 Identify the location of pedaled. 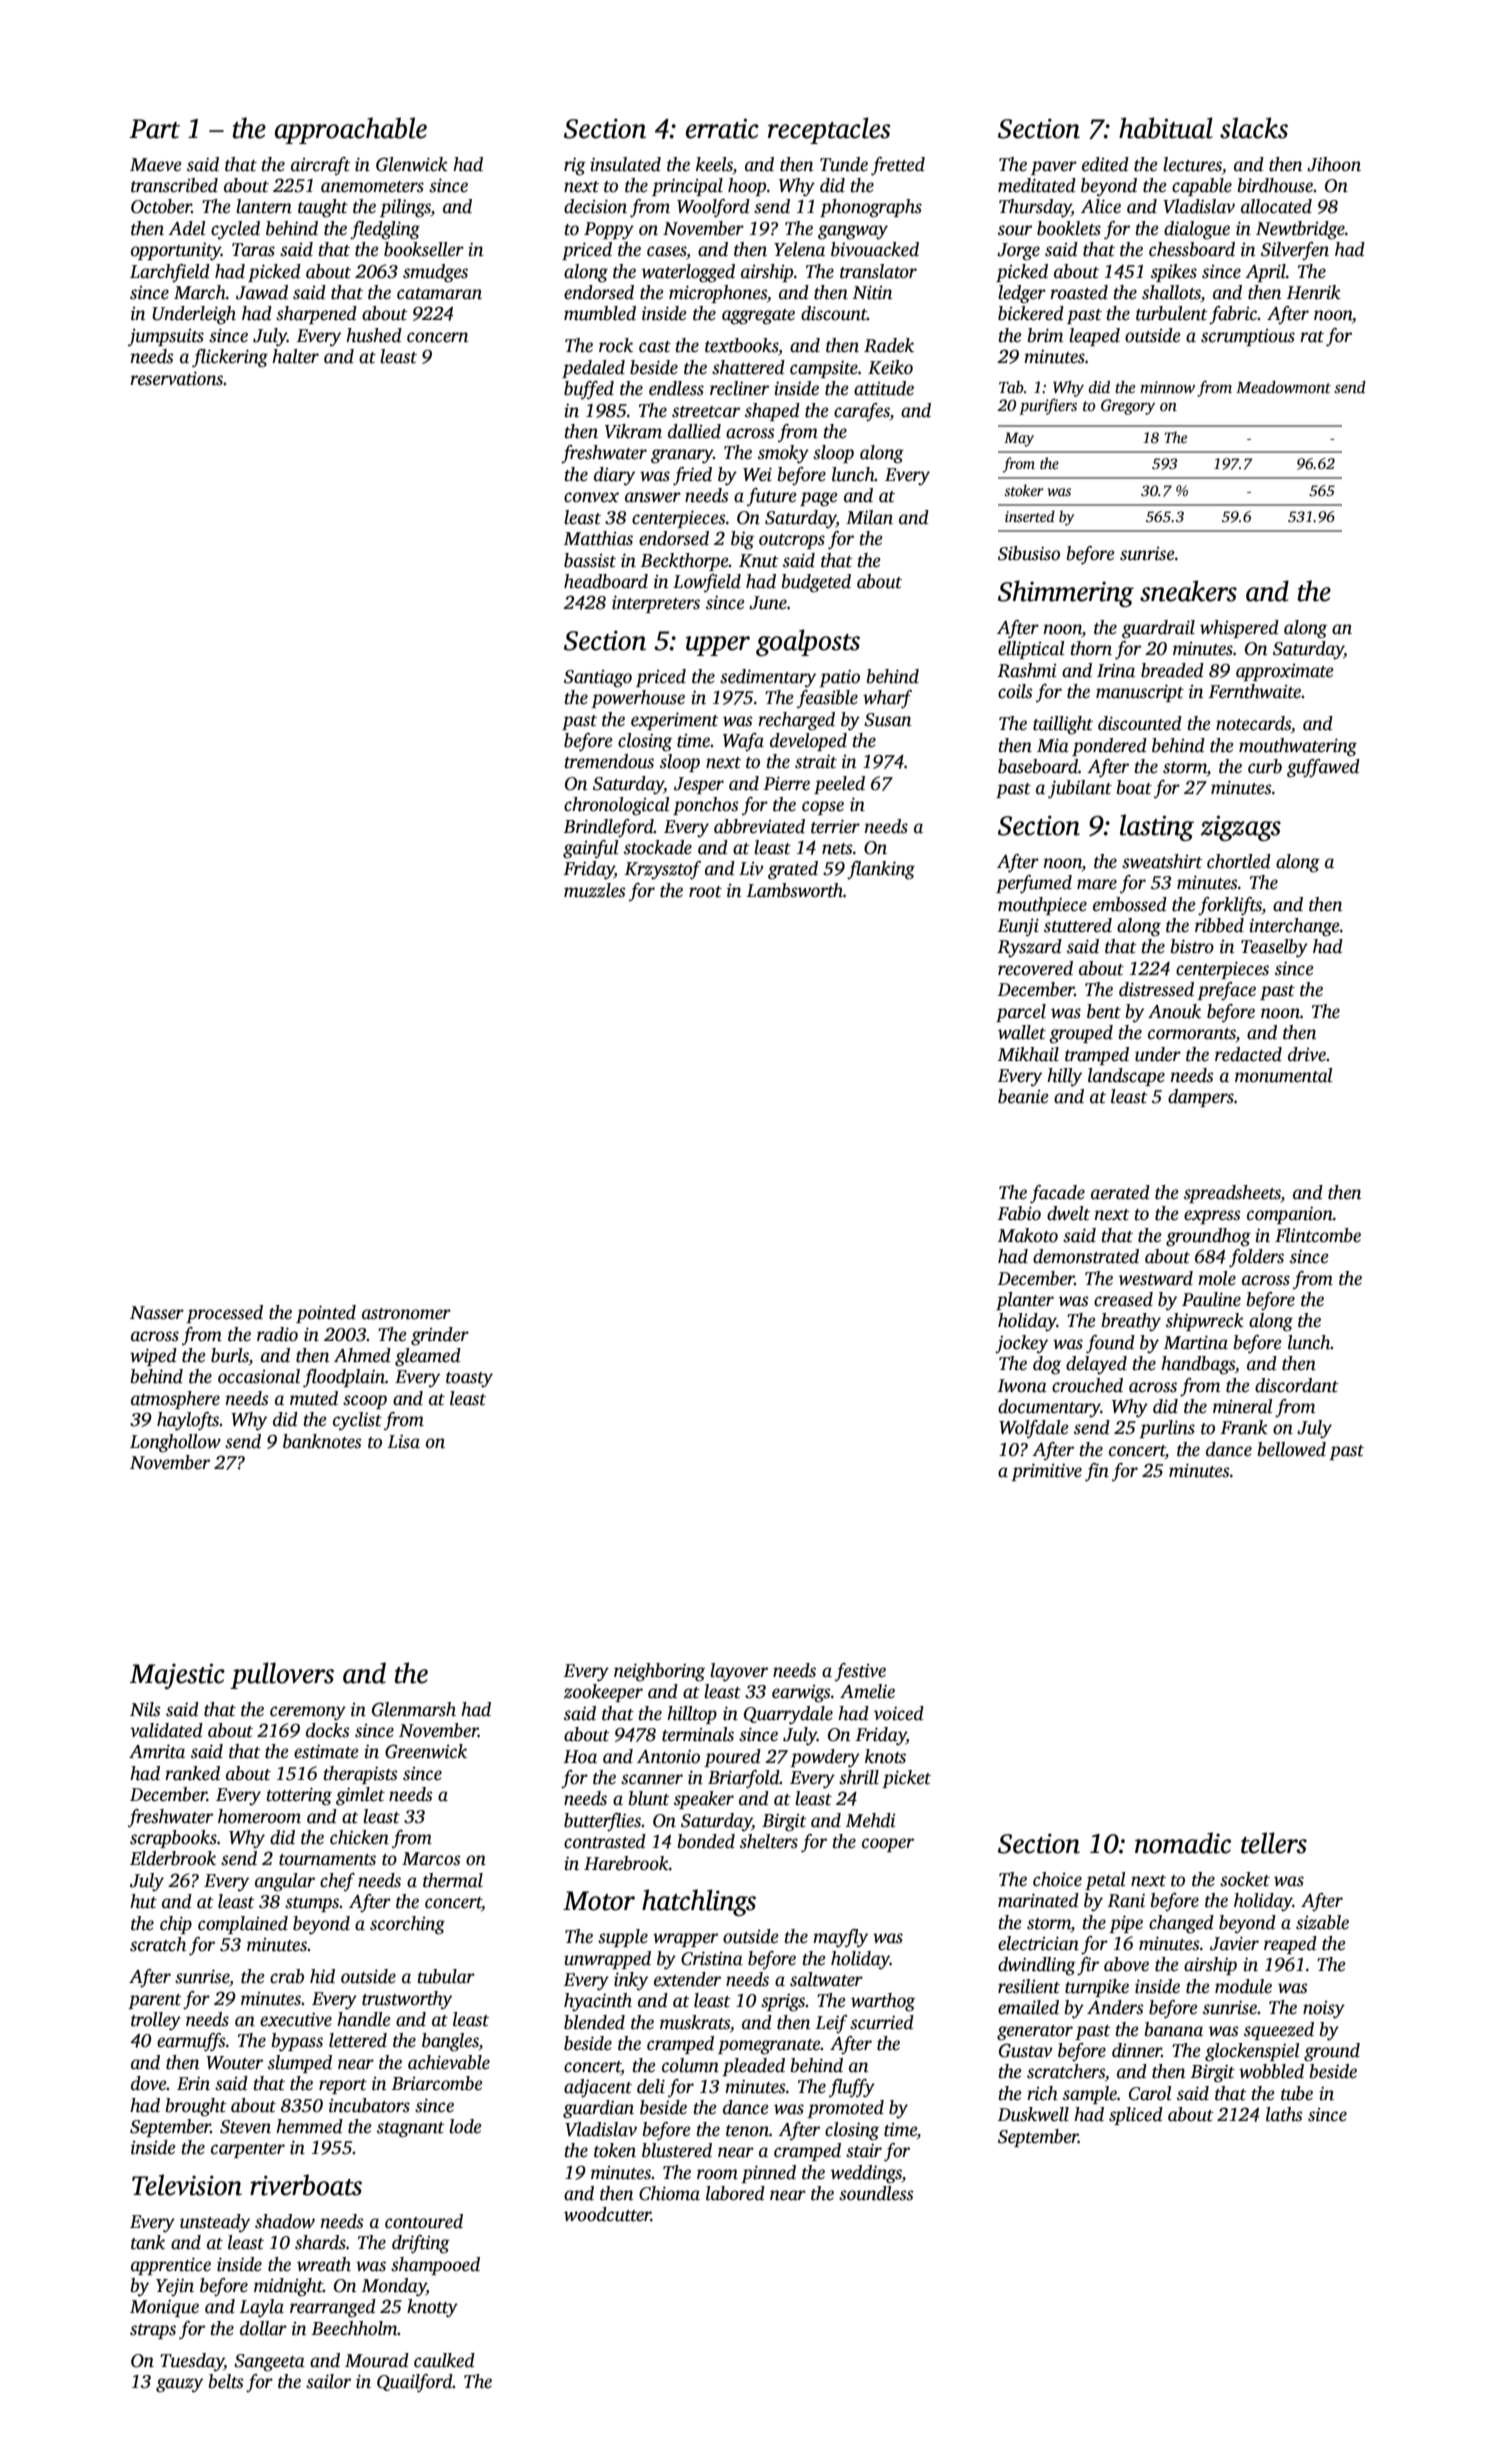
(593, 369).
